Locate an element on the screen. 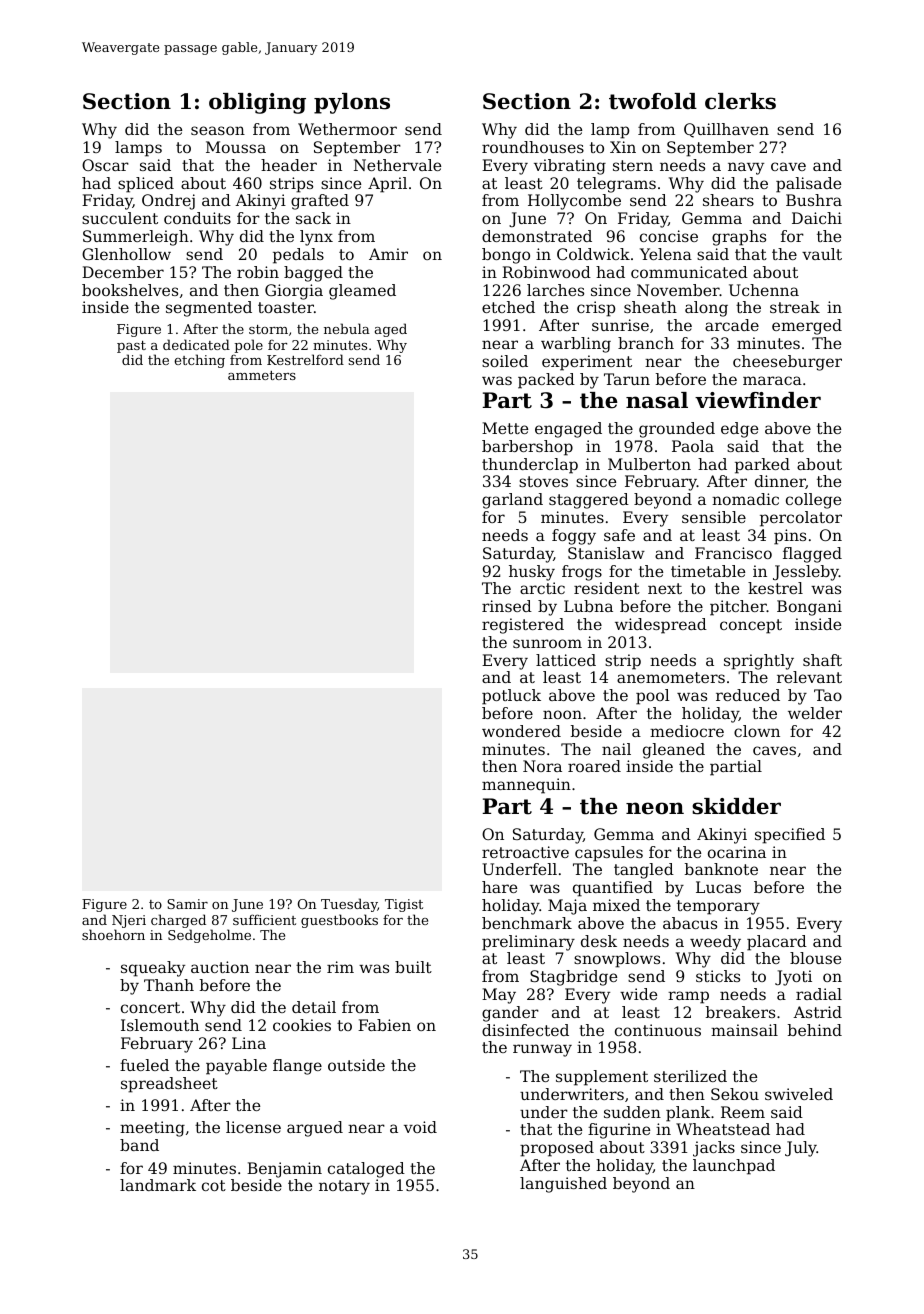  swiveled is located at coordinates (799, 1094).
